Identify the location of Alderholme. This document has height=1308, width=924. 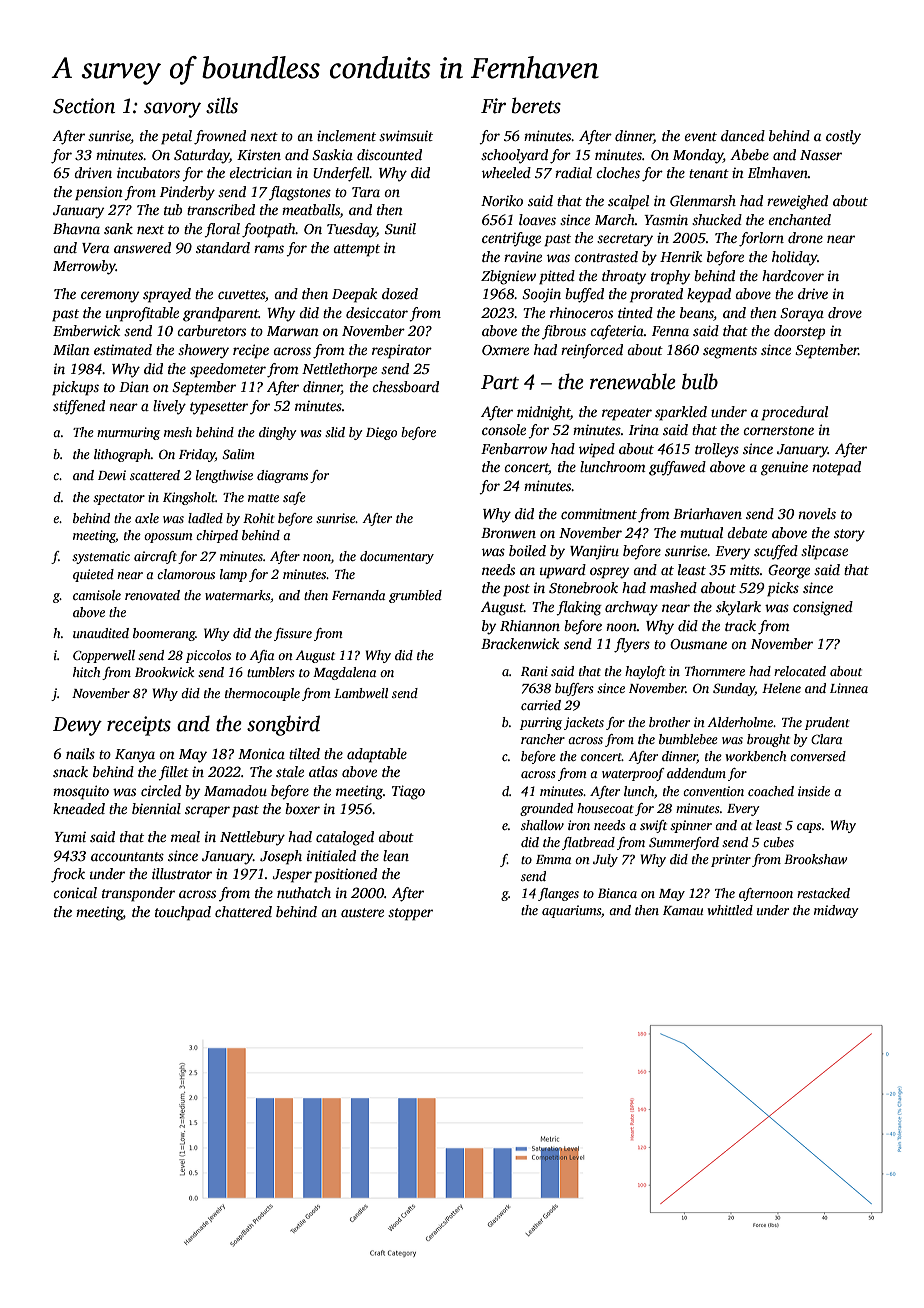
(740, 722).
